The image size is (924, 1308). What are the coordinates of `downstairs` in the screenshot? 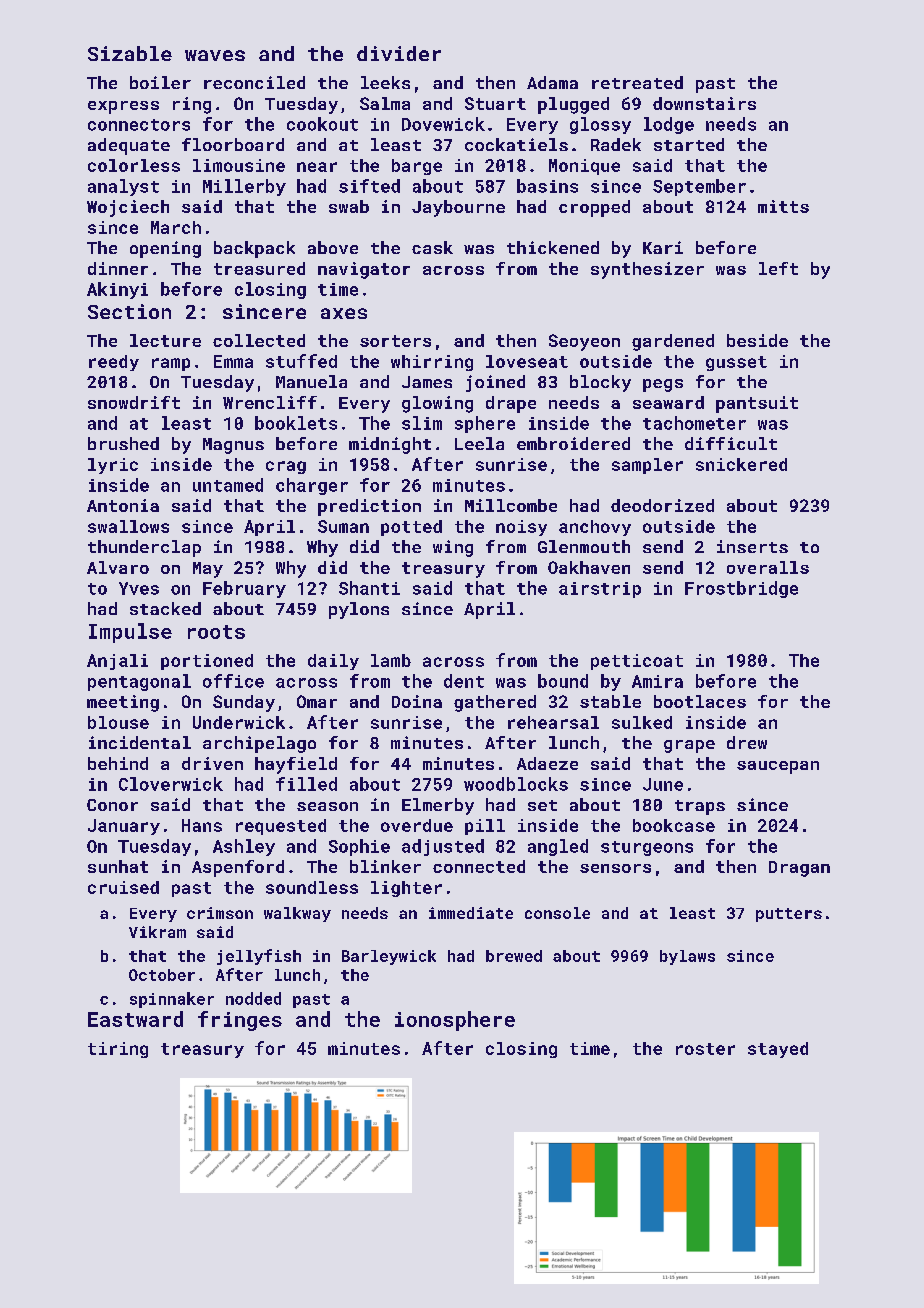 It's located at (704, 103).
